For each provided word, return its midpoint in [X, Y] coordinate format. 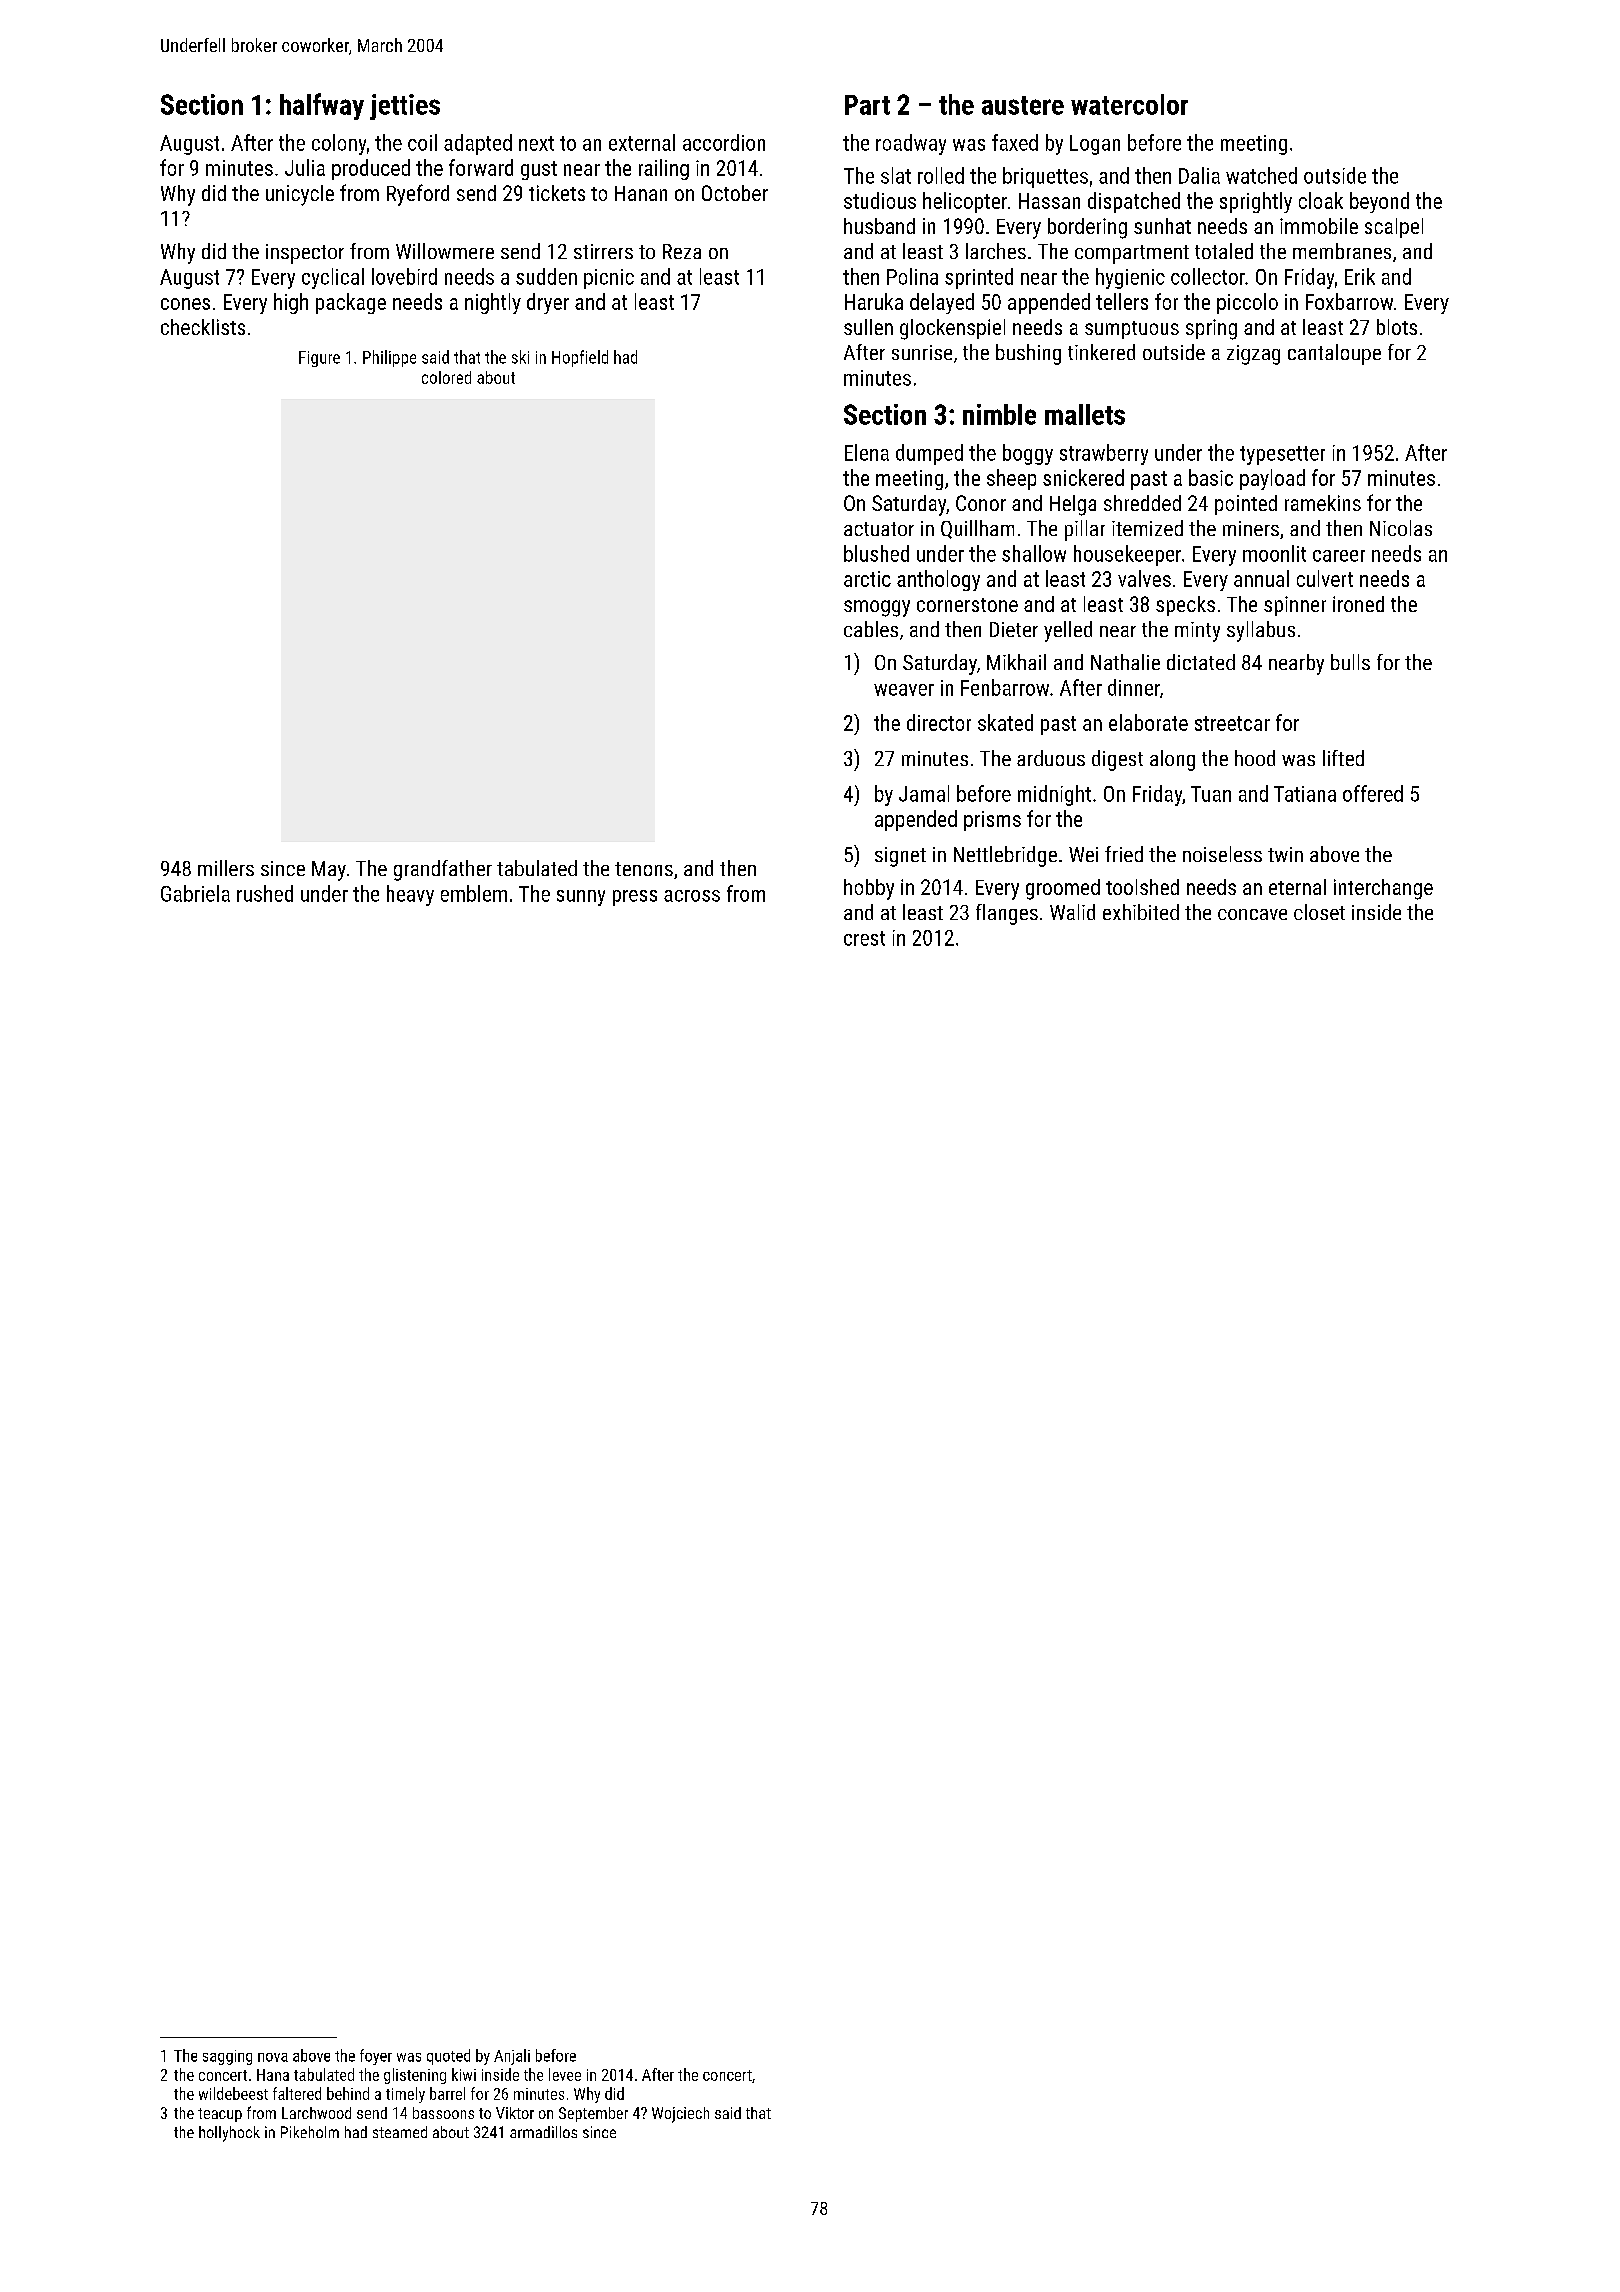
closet [1319, 912]
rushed [265, 893]
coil [422, 142]
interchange [1383, 889]
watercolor [1129, 104]
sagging [227, 2057]
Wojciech [680, 2115]
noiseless [1222, 854]
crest [864, 938]
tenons [644, 869]
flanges [1007, 914]
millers [226, 868]
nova [273, 2057]
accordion [724, 142]
